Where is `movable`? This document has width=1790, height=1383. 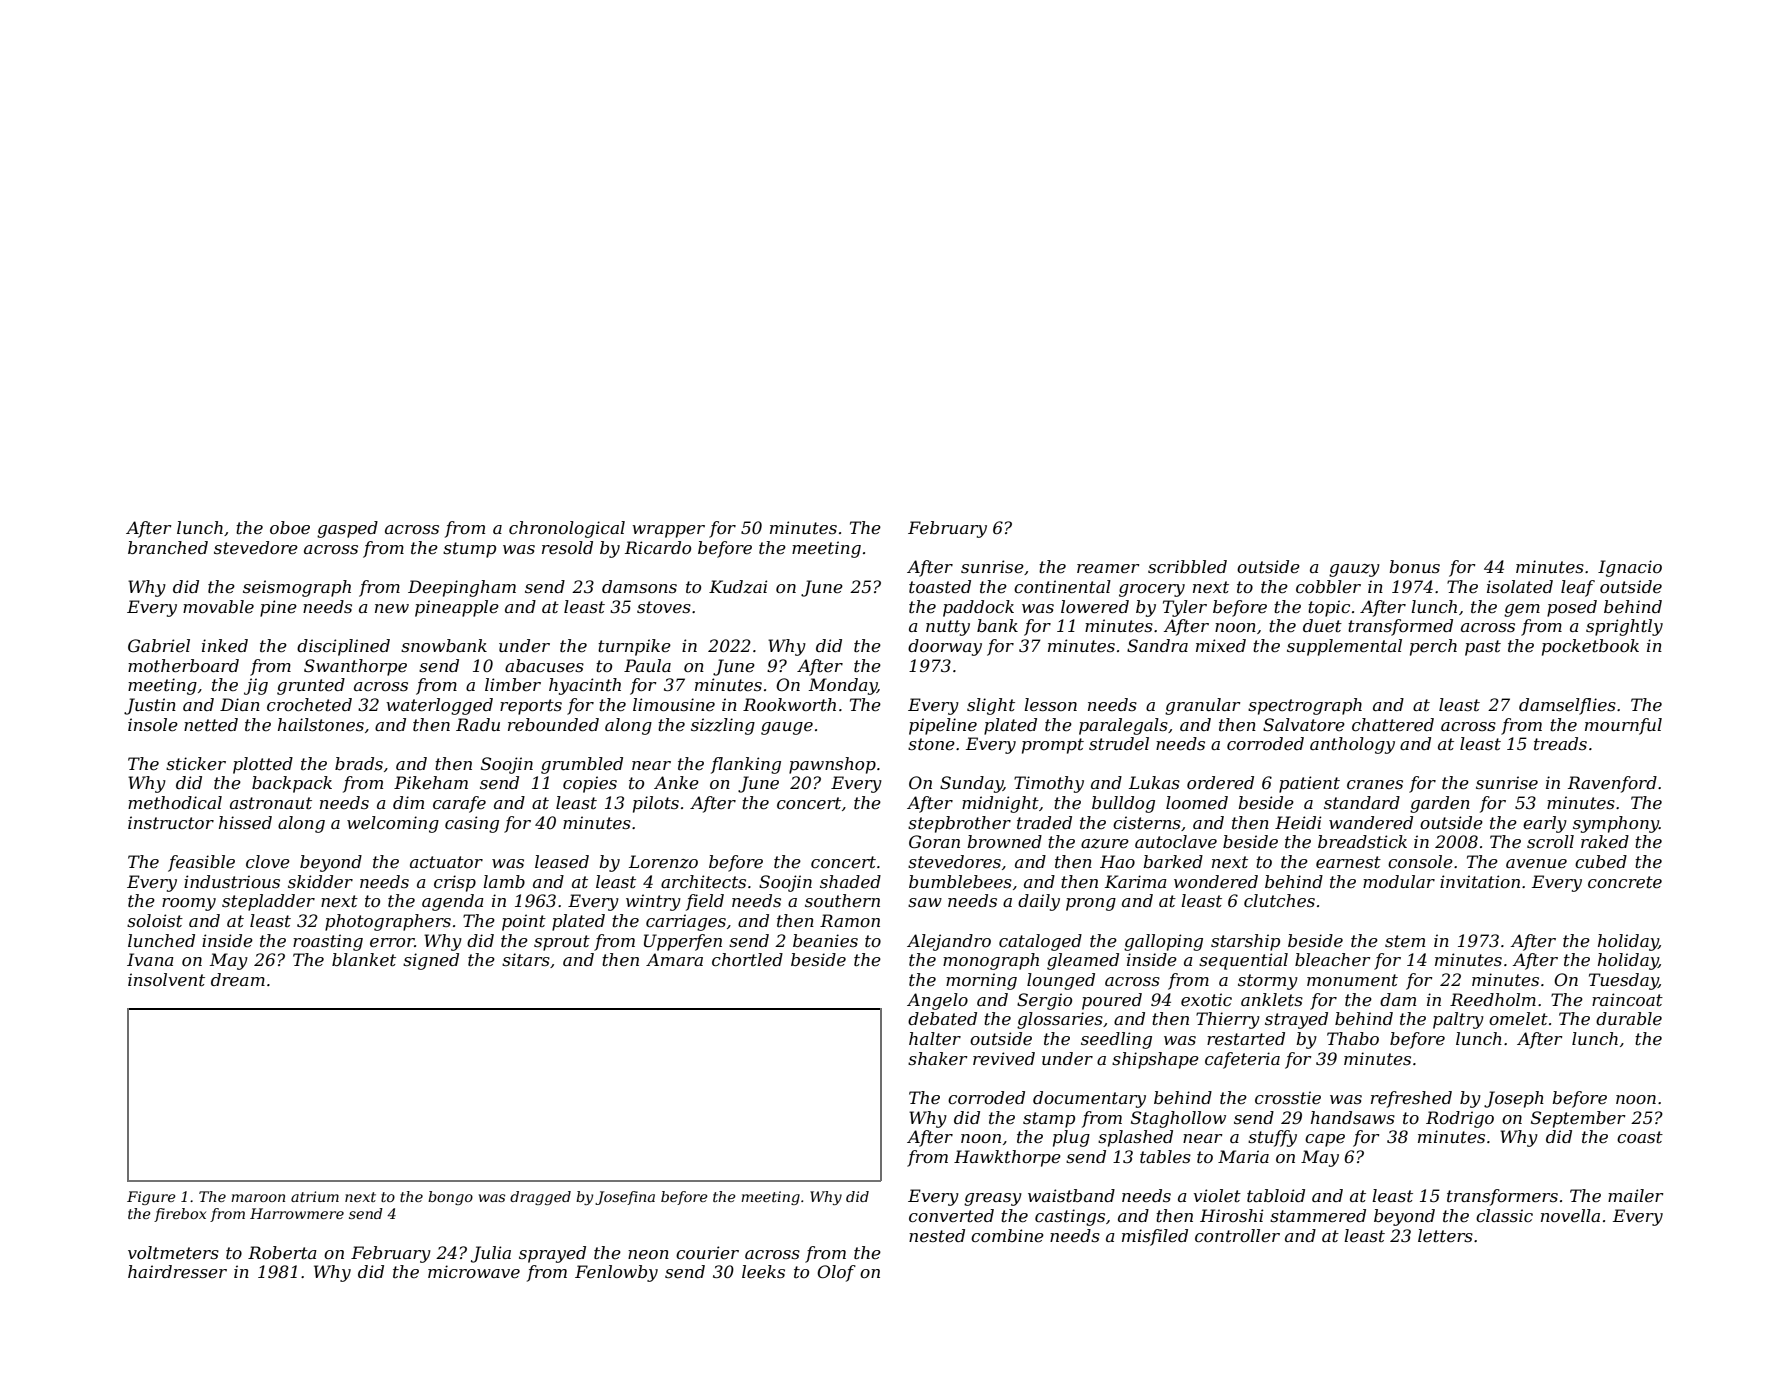 movable is located at coordinates (218, 606).
